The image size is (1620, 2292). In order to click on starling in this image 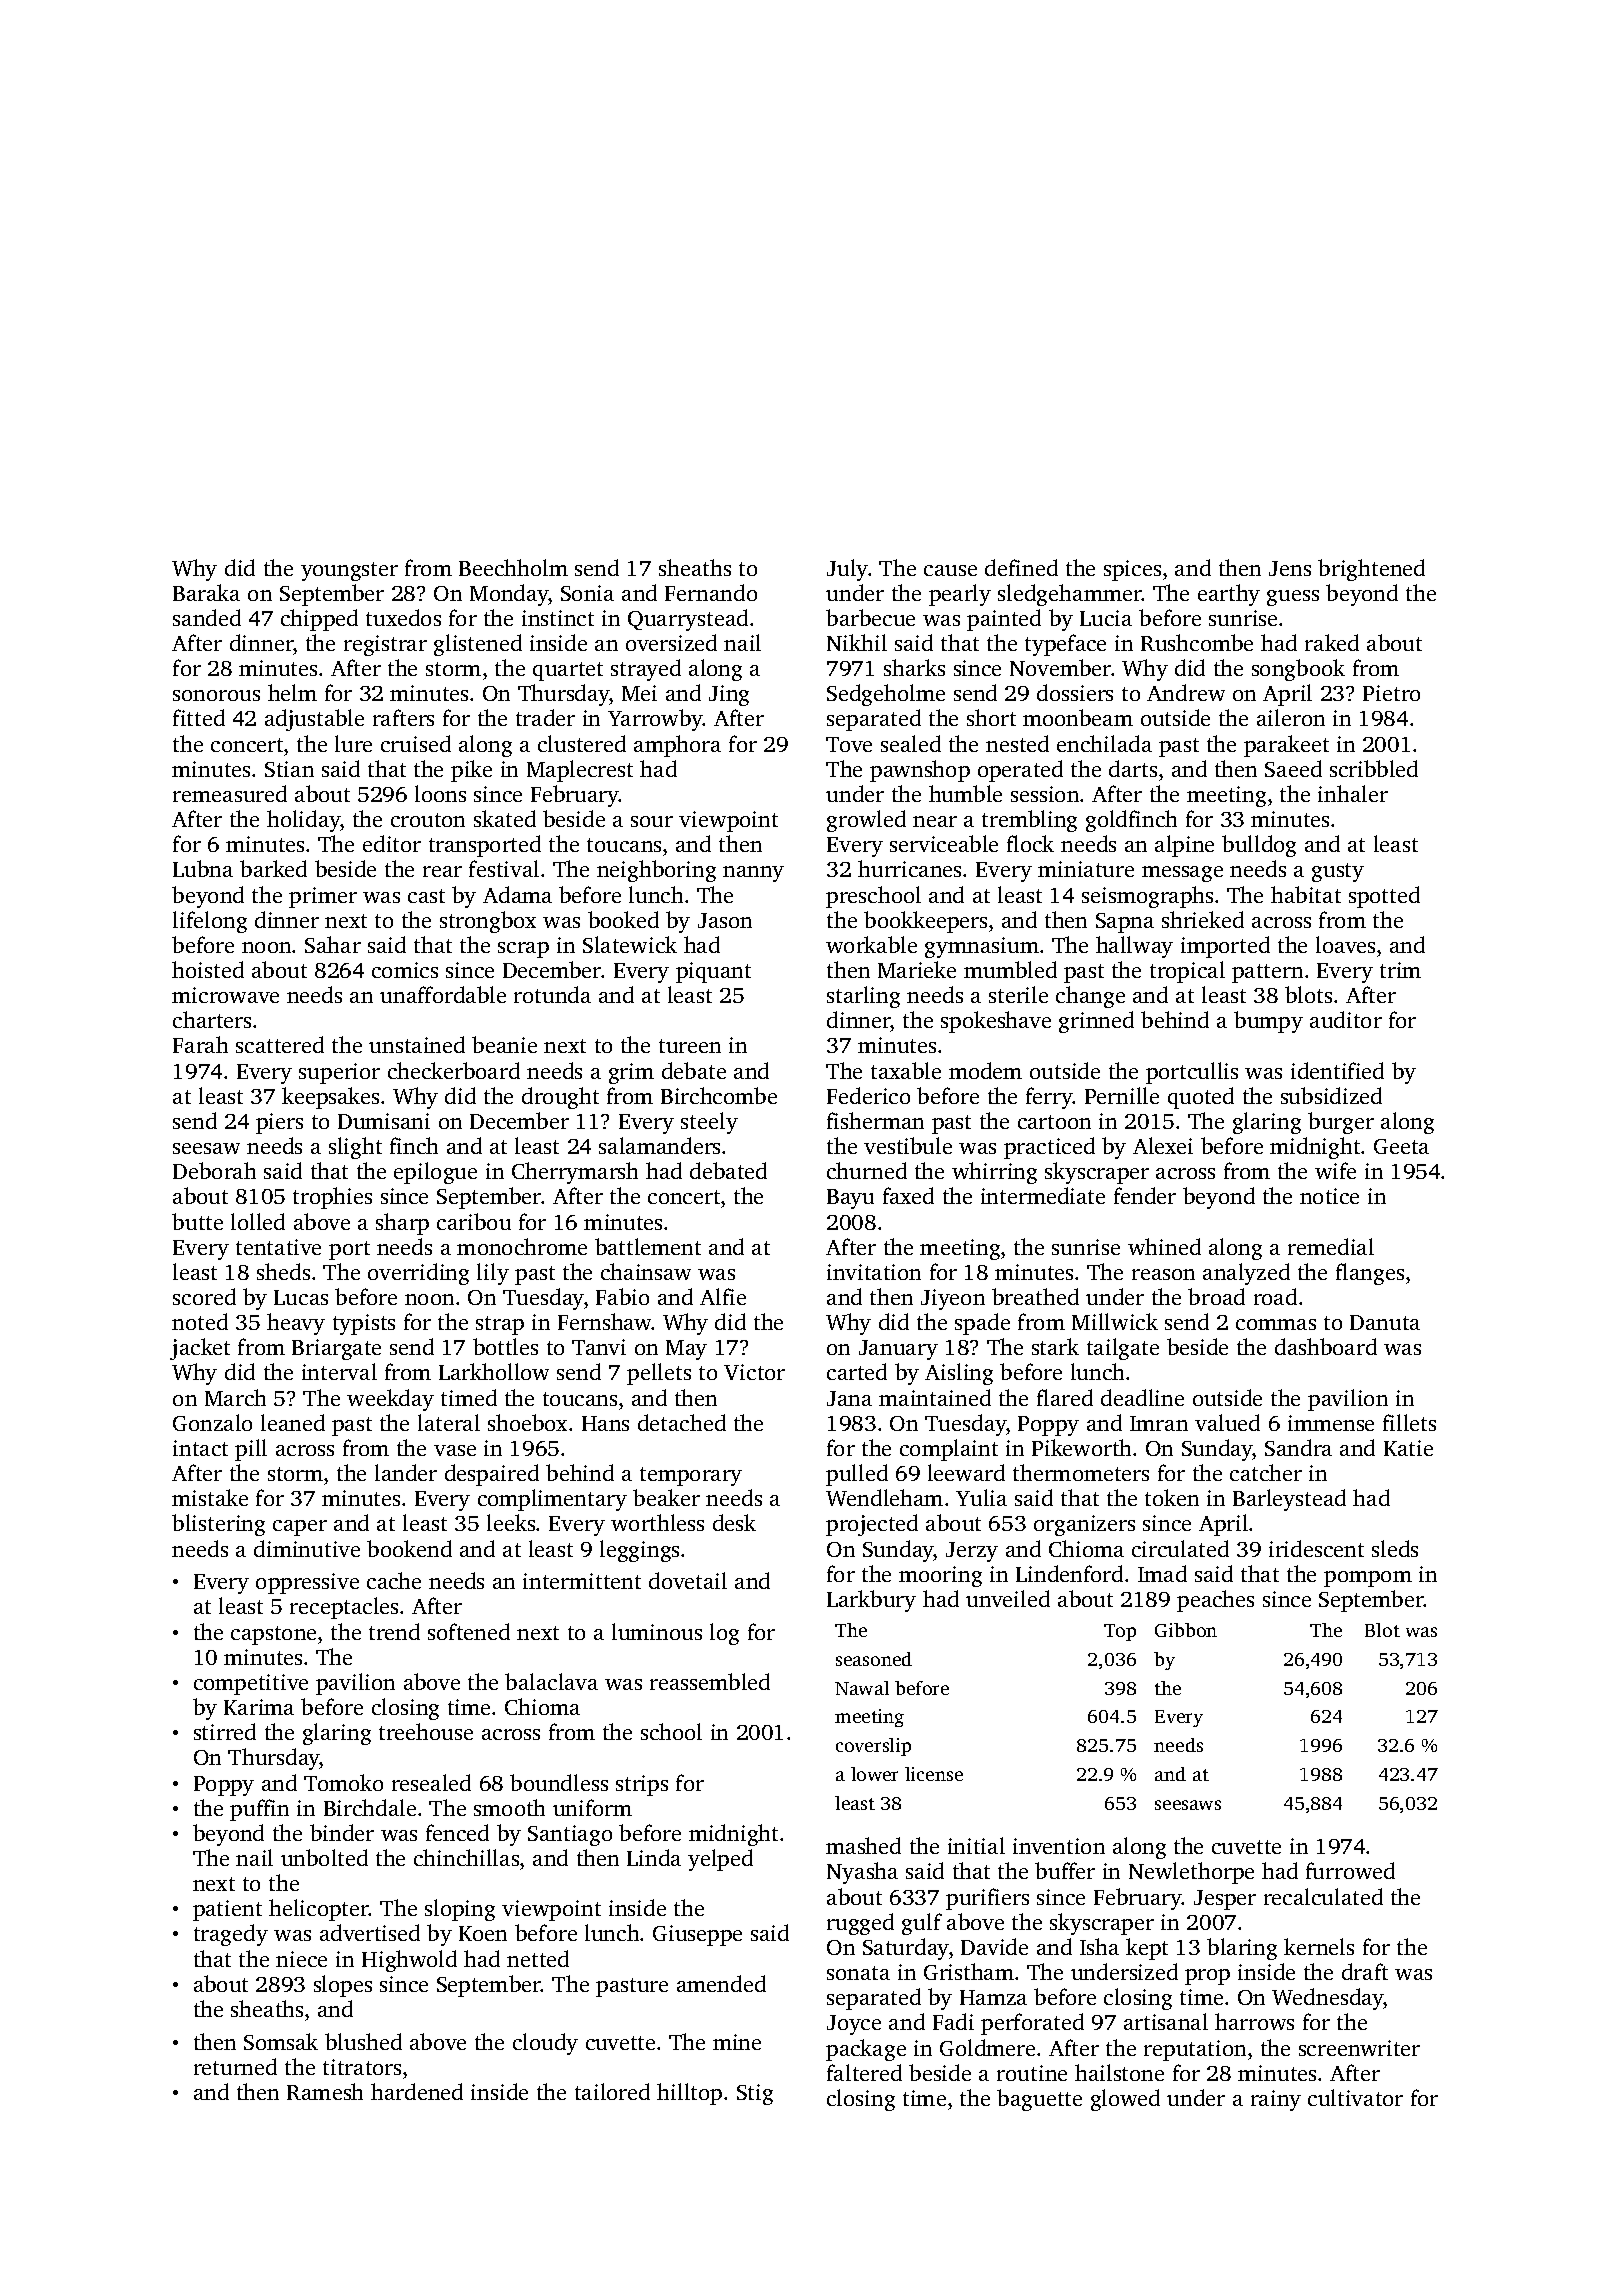, I will do `click(863, 997)`.
